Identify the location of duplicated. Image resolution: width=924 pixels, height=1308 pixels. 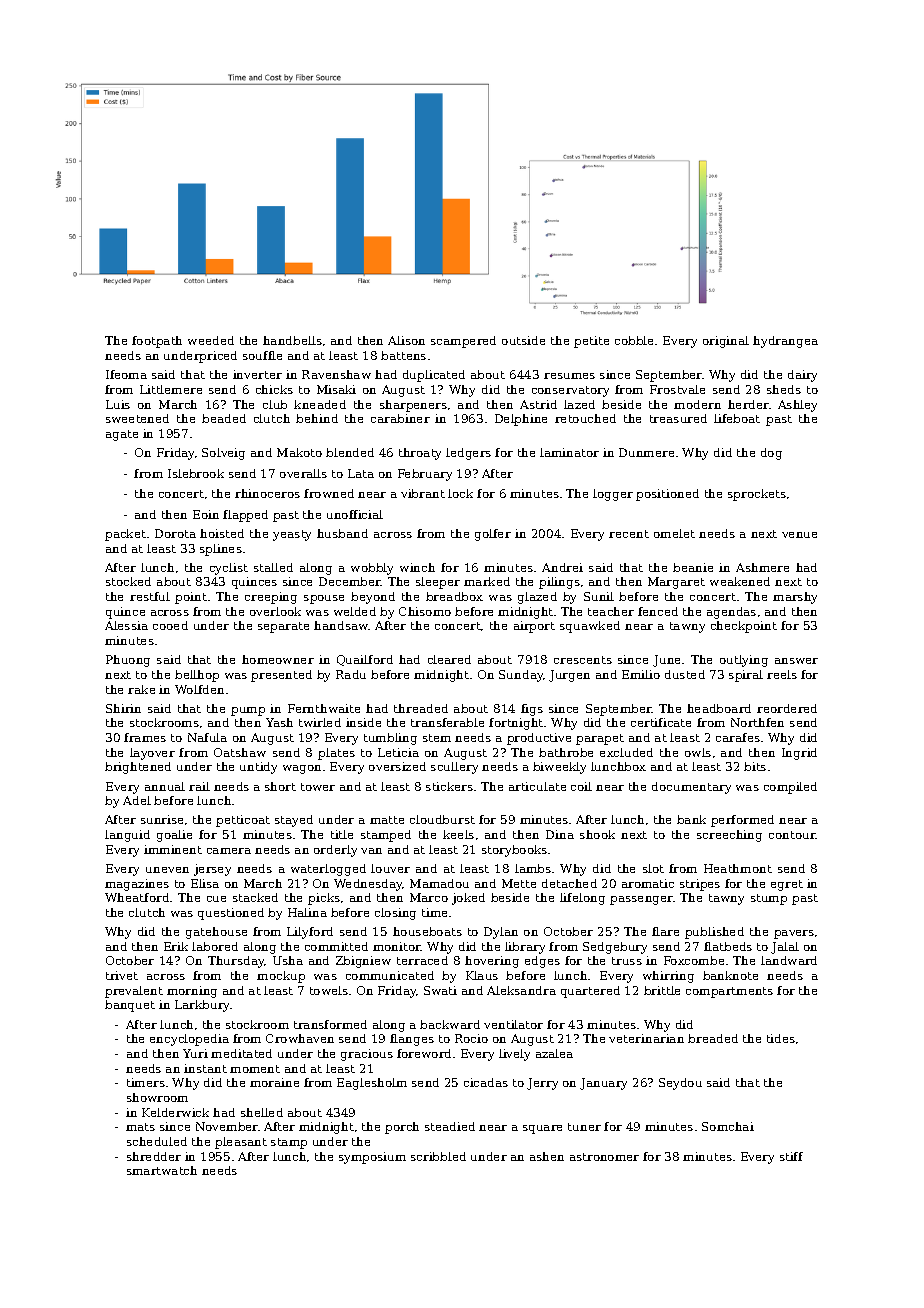
(434, 376).
